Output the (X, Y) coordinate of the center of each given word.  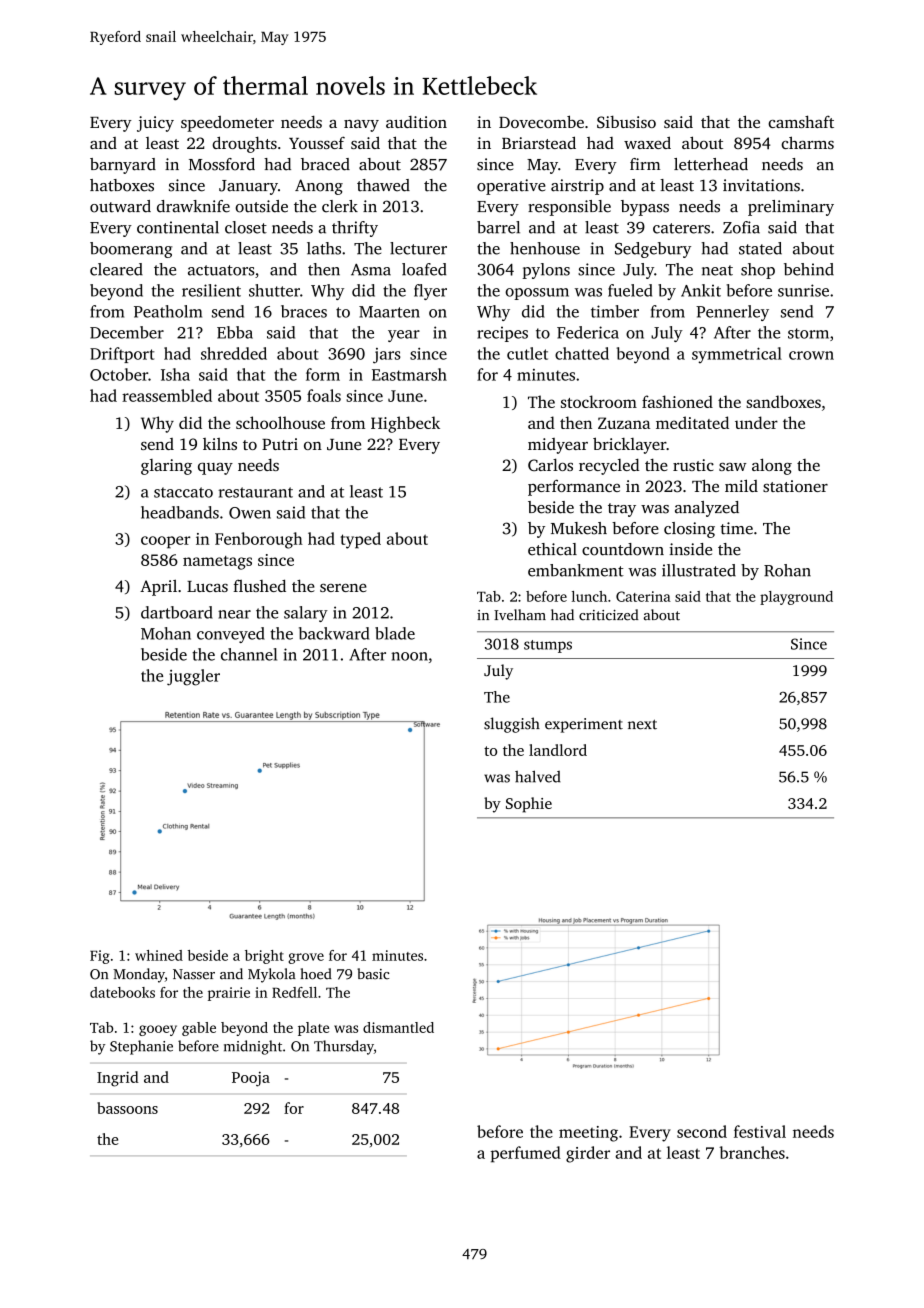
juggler (193, 677)
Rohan (787, 570)
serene (343, 588)
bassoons (127, 1108)
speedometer (227, 124)
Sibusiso (626, 122)
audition (416, 122)
